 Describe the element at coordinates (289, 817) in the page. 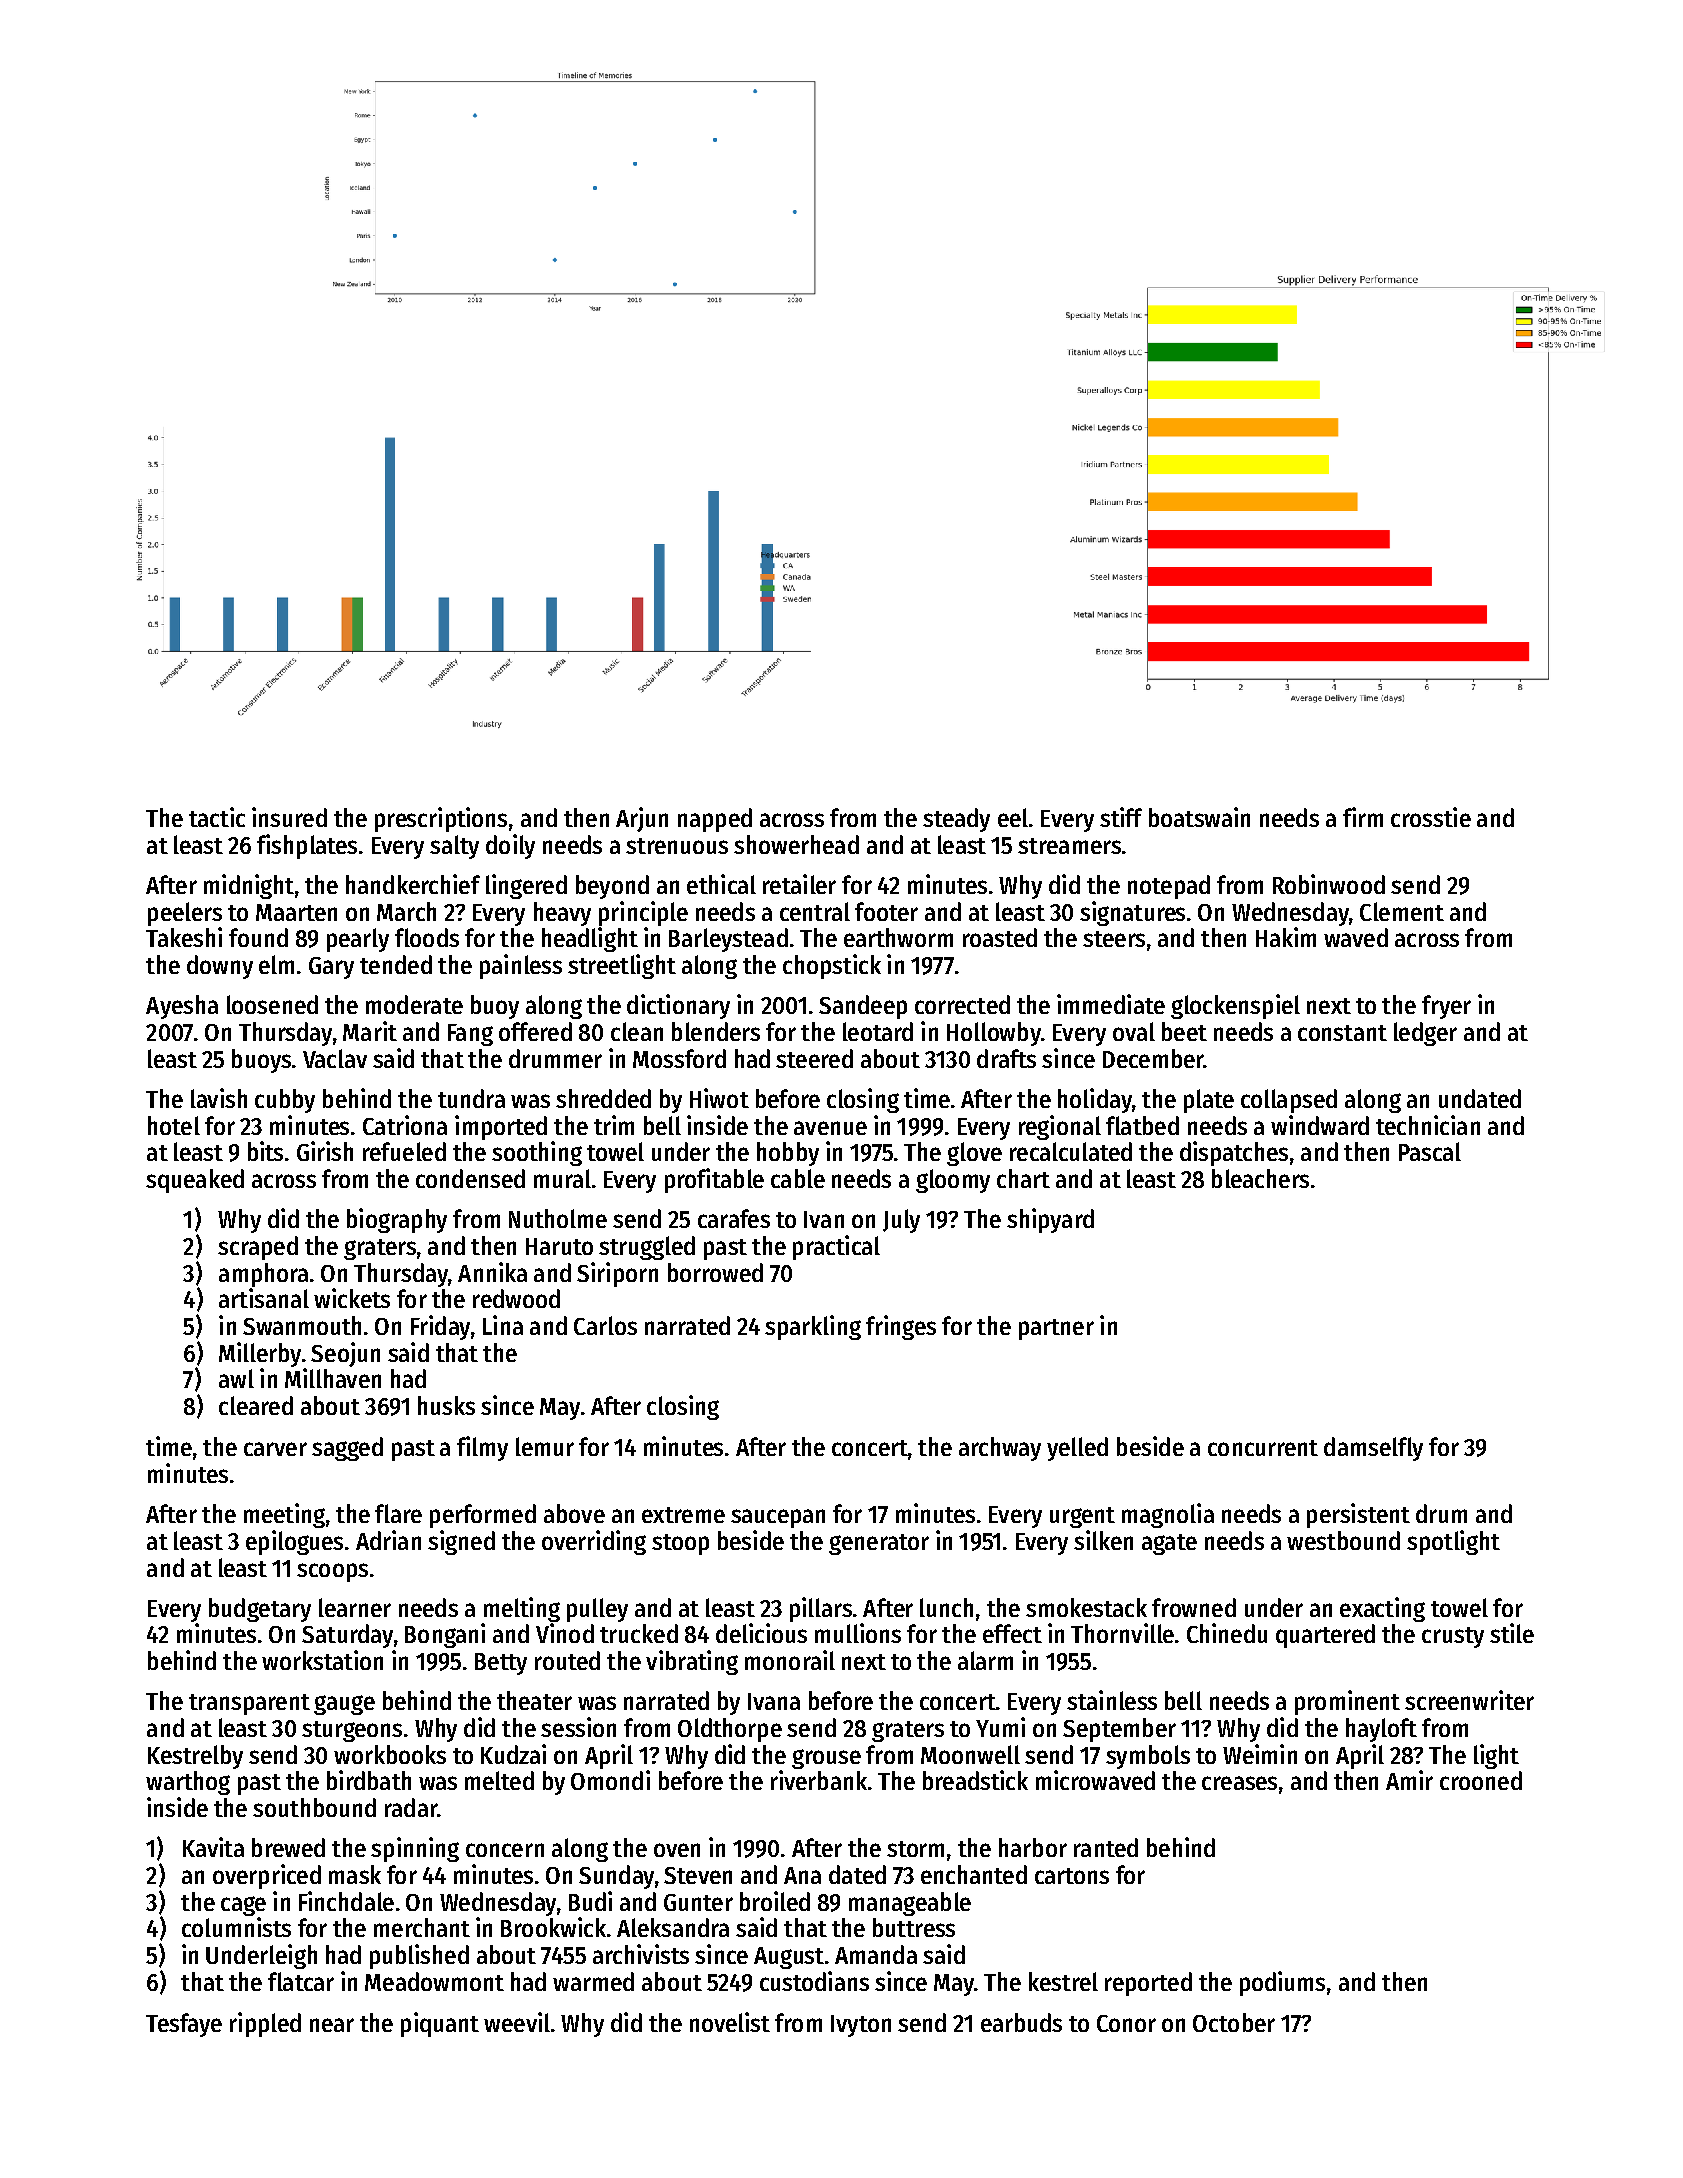

I see `insured` at that location.
